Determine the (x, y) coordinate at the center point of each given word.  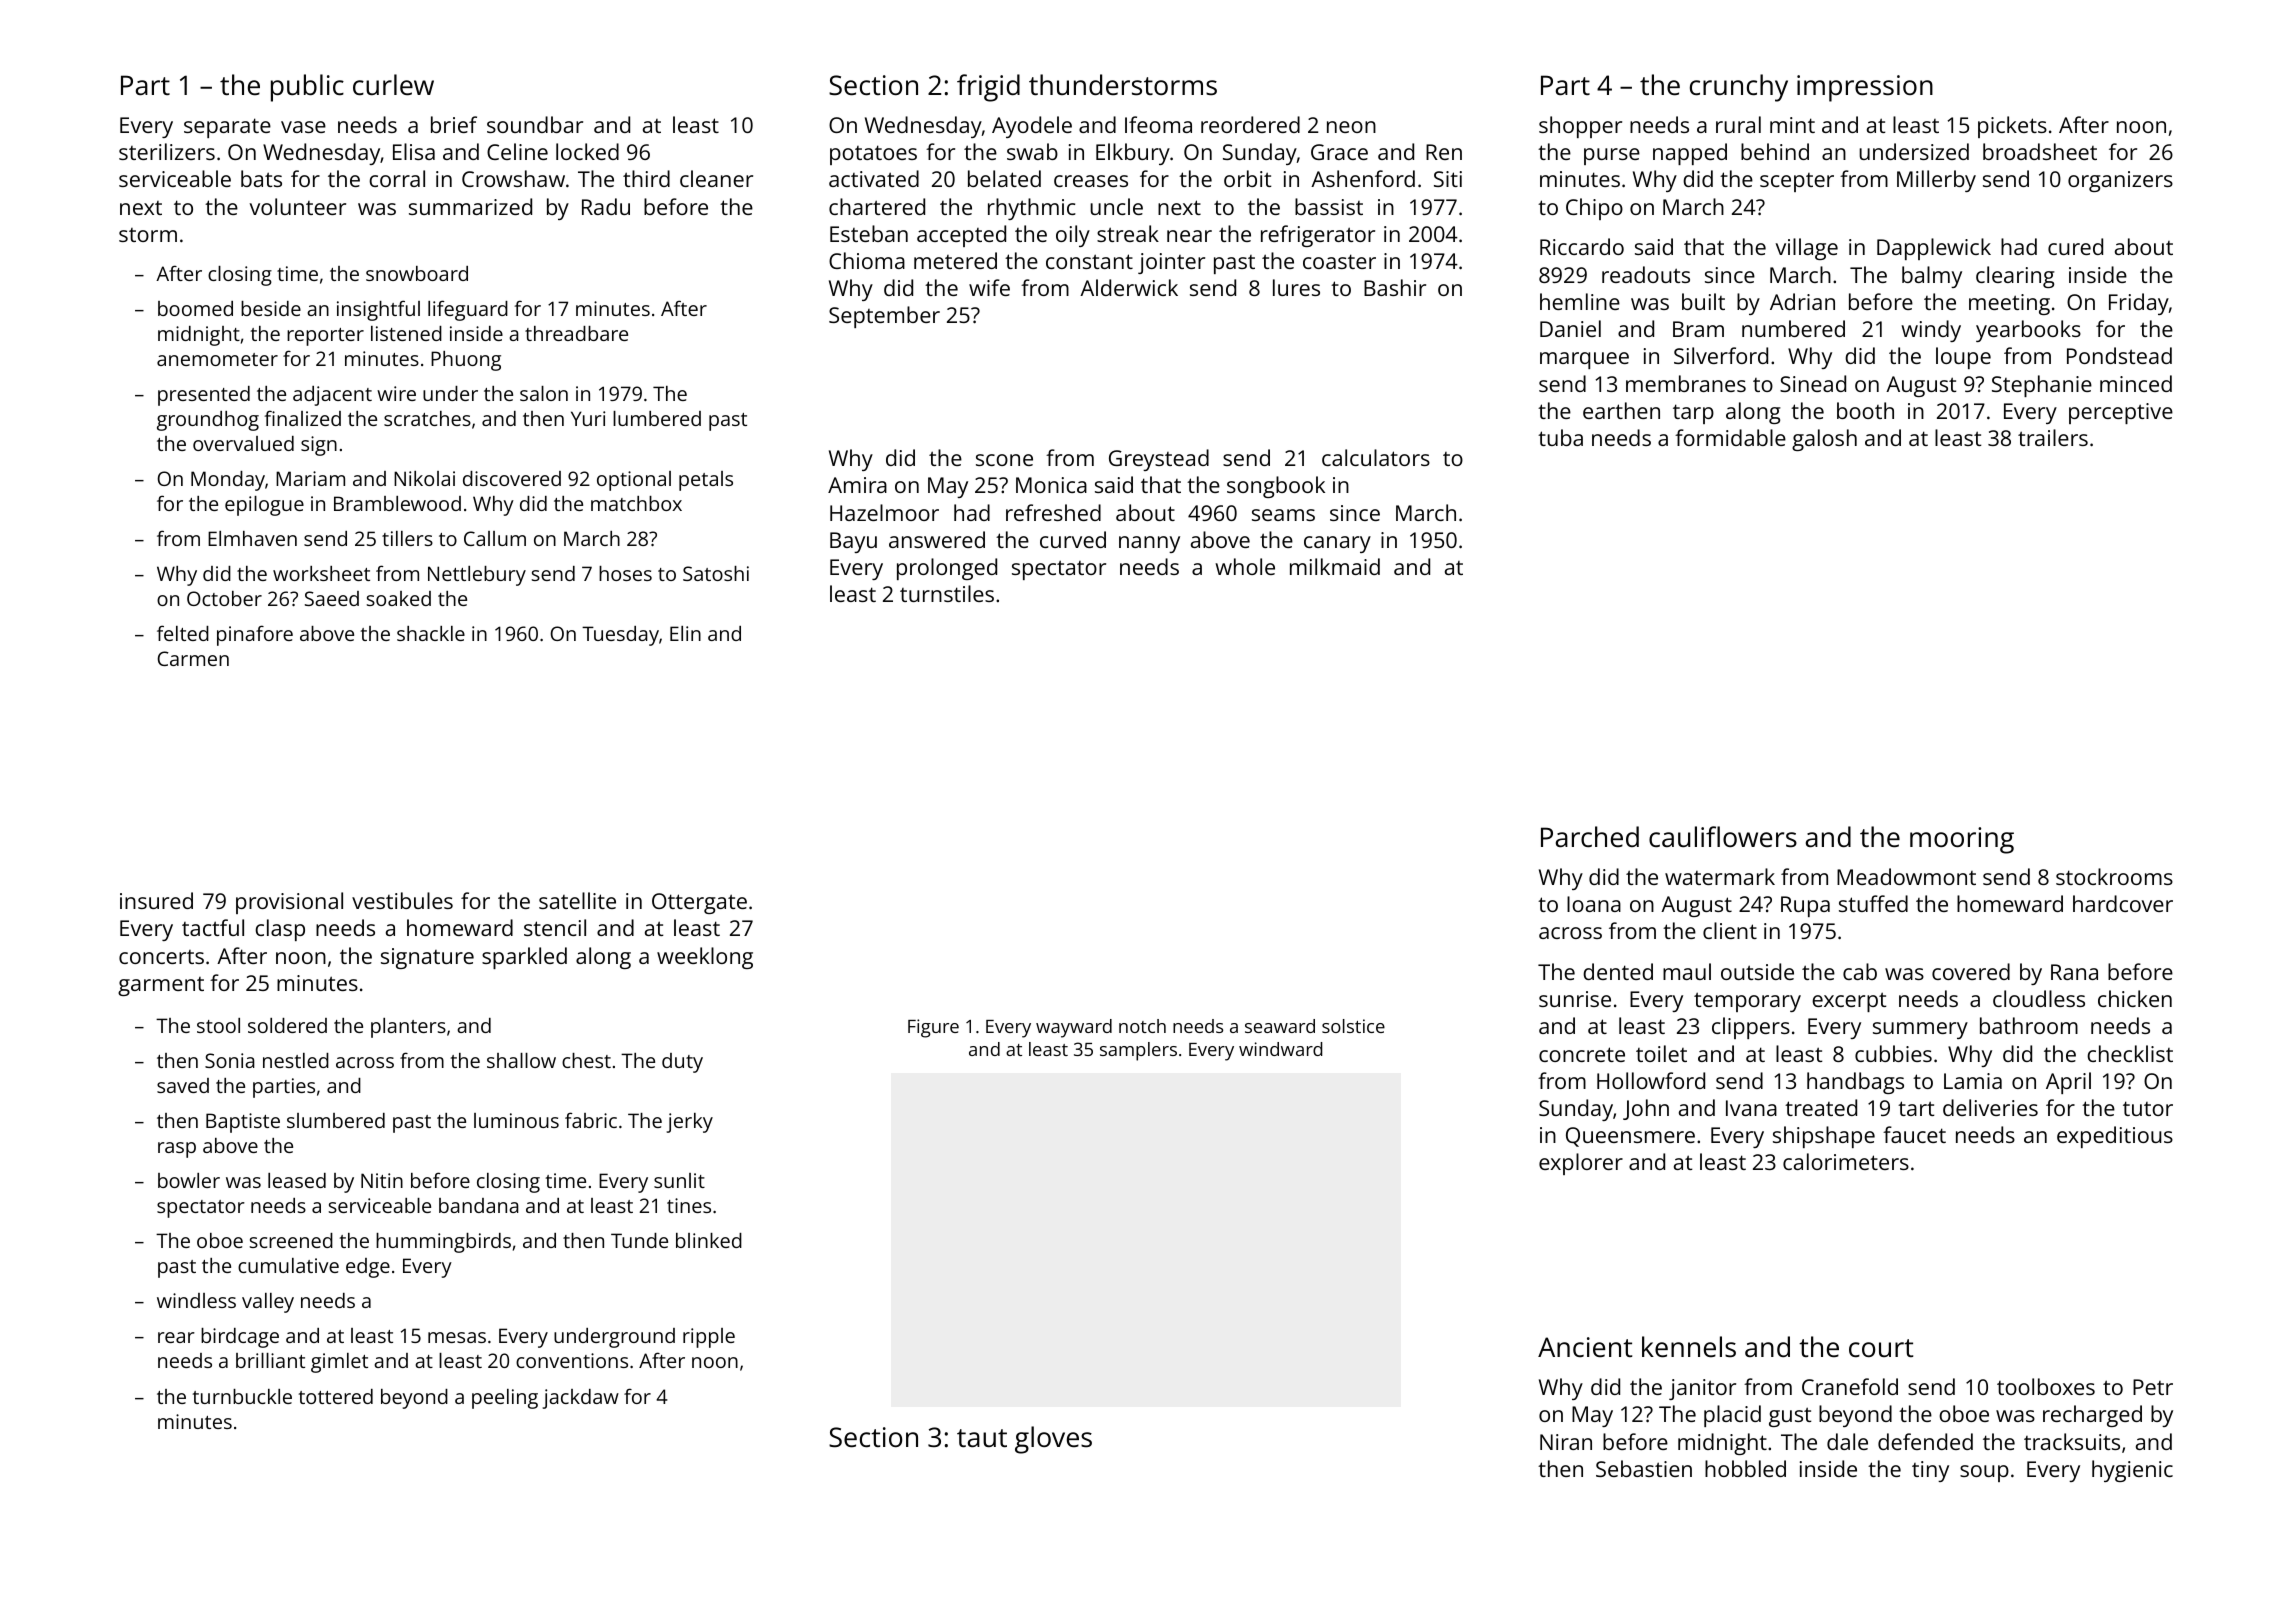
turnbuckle (242, 1396)
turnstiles (947, 593)
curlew (393, 85)
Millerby (1936, 181)
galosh (1824, 440)
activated (874, 178)
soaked (399, 598)
